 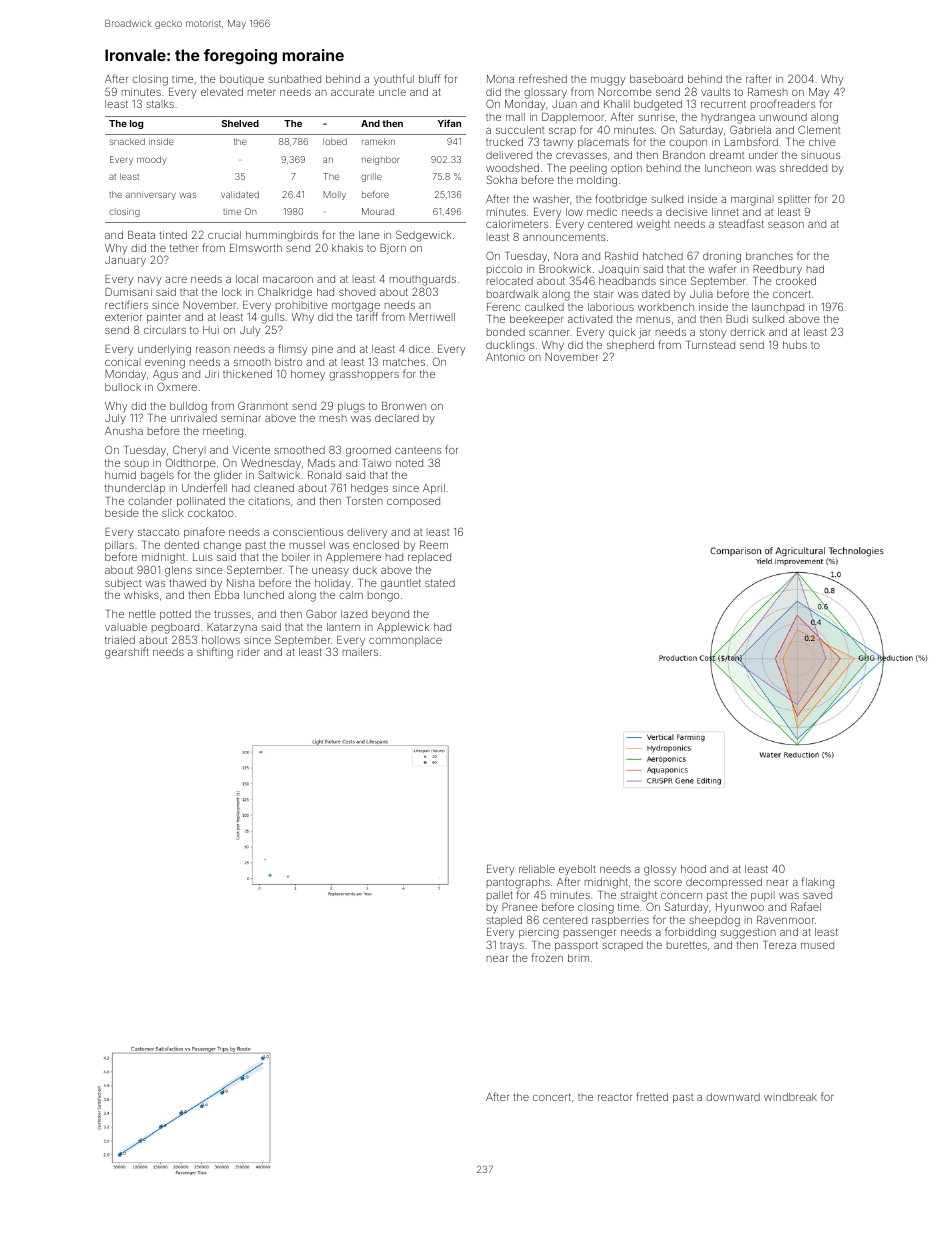 I want to click on commonplace, so click(x=405, y=641).
